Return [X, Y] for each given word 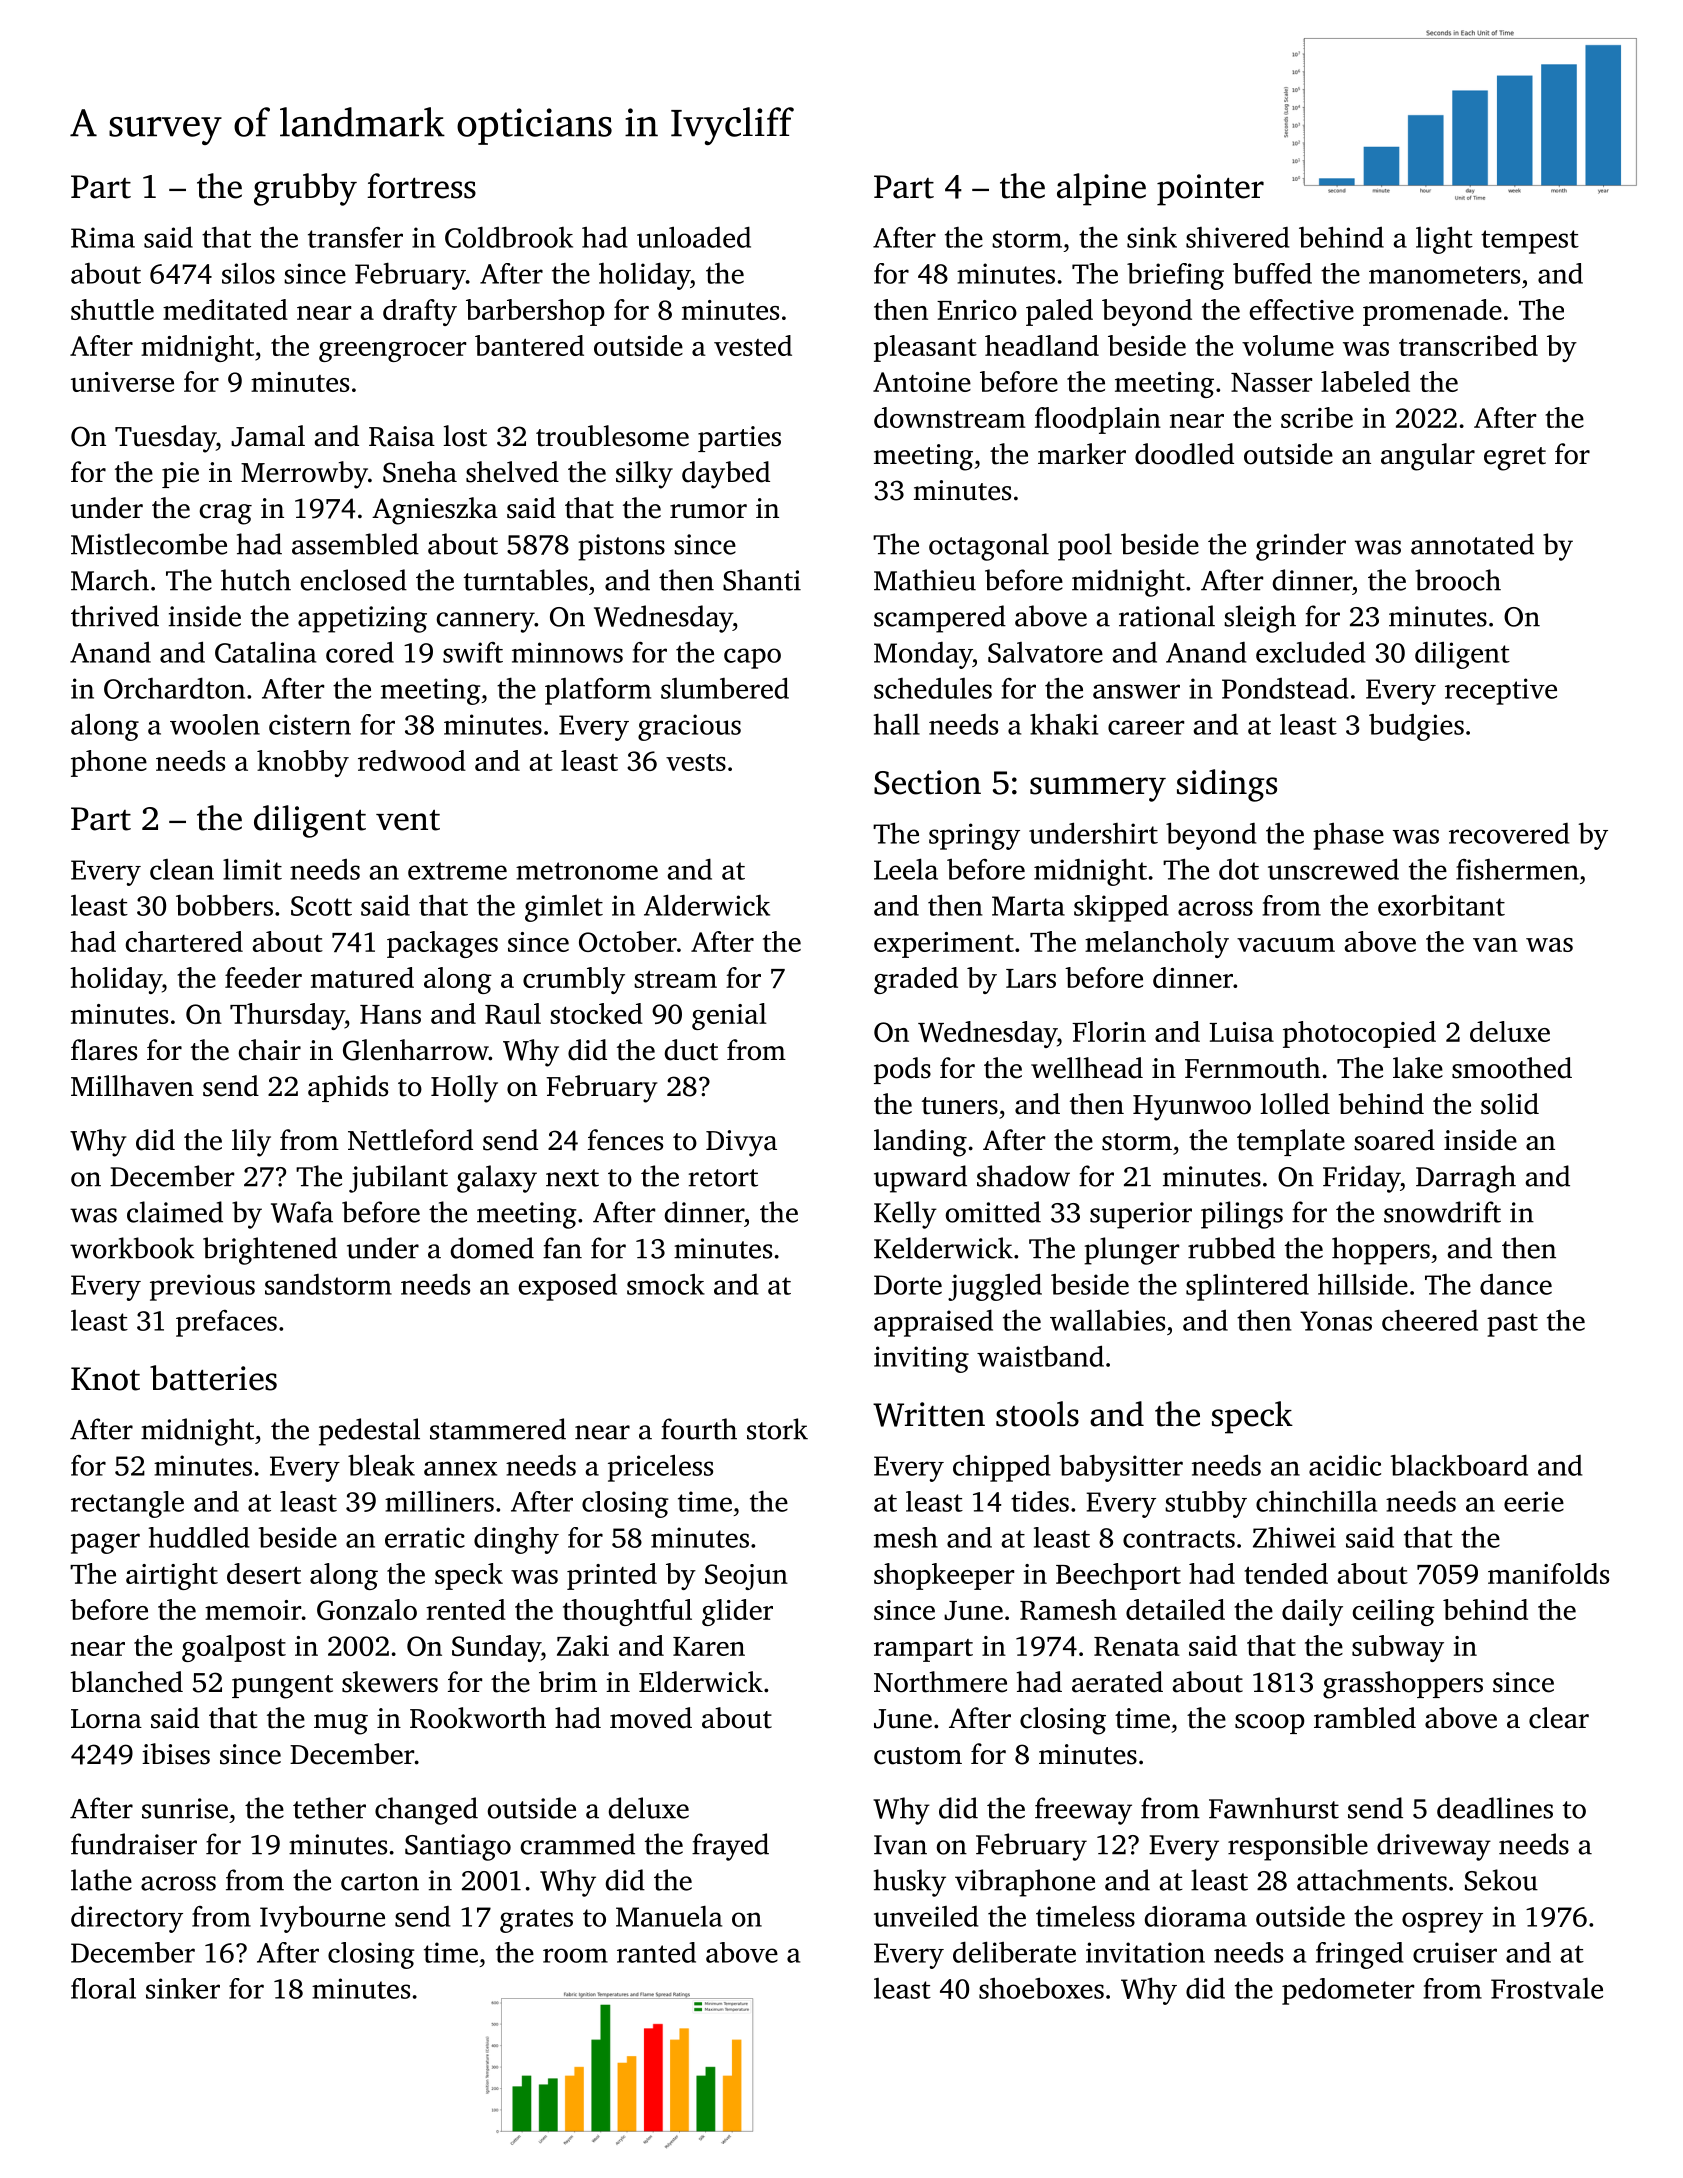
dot [1239, 869]
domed [492, 1248]
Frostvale [1547, 1988]
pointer [1210, 190]
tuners [960, 1106]
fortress [421, 186]
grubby [305, 189]
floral [103, 1988]
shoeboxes [1041, 1988]
